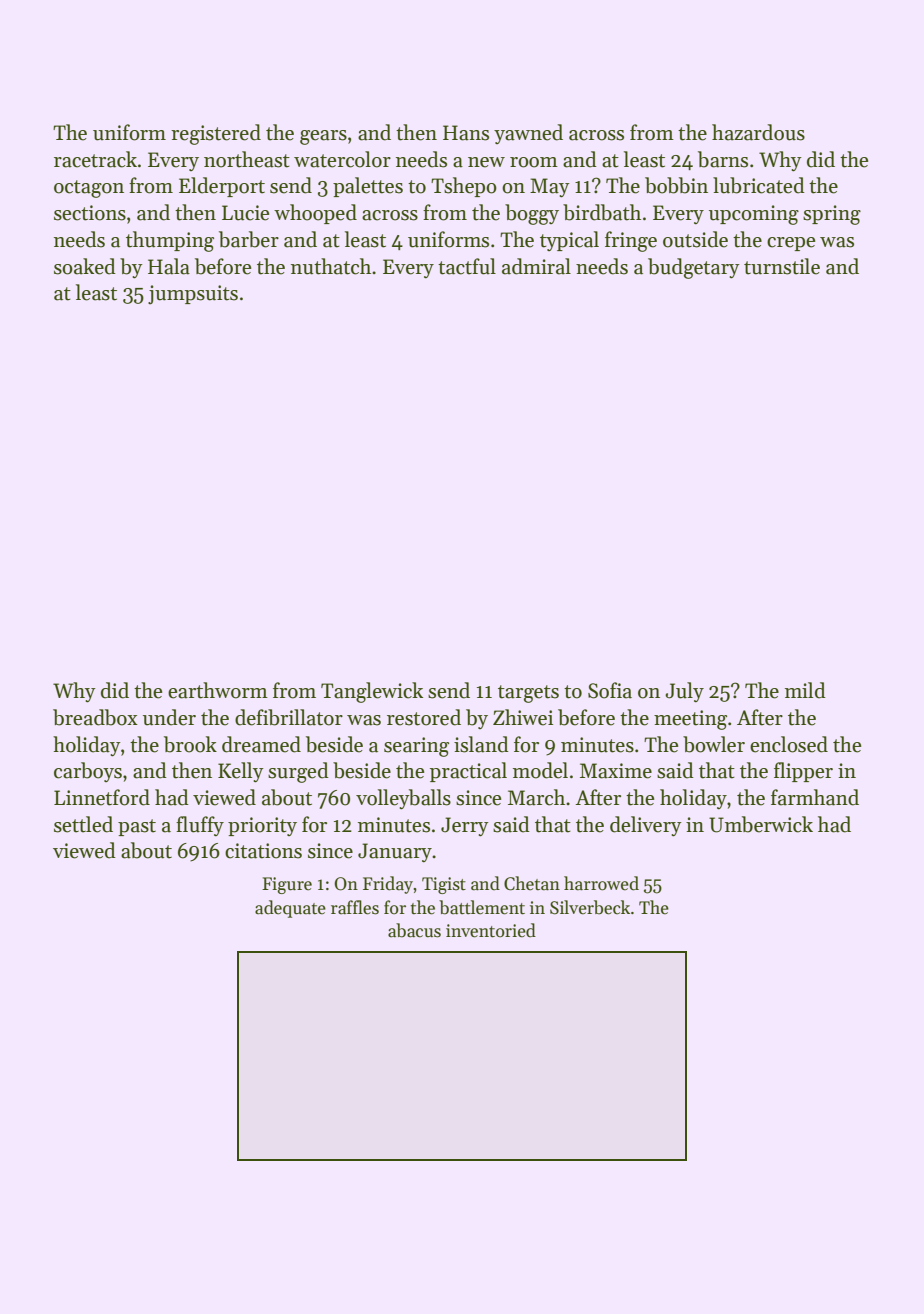 Image resolution: width=924 pixels, height=1314 pixels. What do you see at coordinates (88, 772) in the screenshot?
I see `carboys` at bounding box center [88, 772].
